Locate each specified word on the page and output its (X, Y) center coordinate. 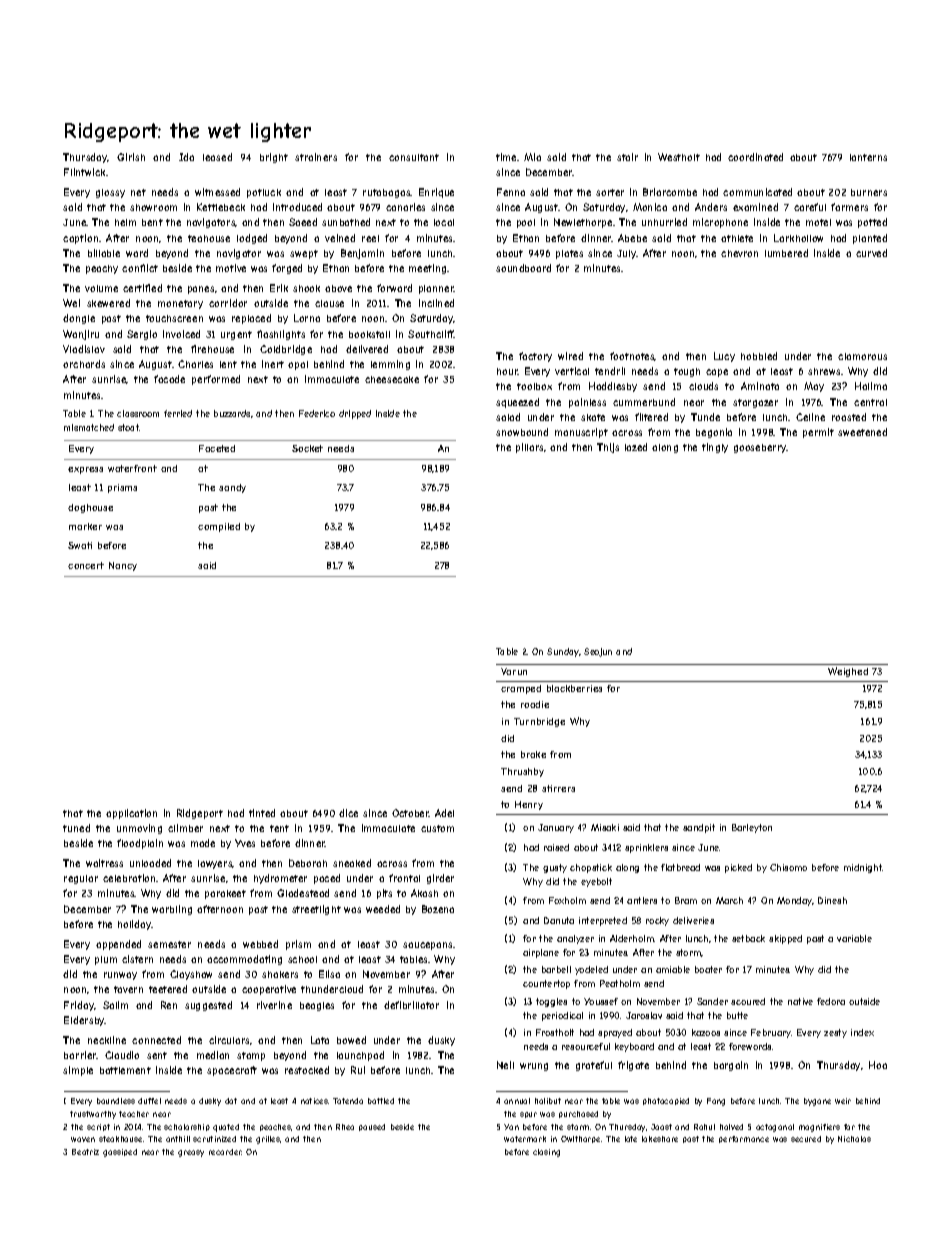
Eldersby (84, 1021)
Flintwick (84, 172)
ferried (178, 413)
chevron (739, 253)
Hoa (878, 1065)
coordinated (755, 157)
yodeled (591, 970)
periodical (562, 1016)
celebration (130, 878)
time (506, 157)
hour (507, 371)
